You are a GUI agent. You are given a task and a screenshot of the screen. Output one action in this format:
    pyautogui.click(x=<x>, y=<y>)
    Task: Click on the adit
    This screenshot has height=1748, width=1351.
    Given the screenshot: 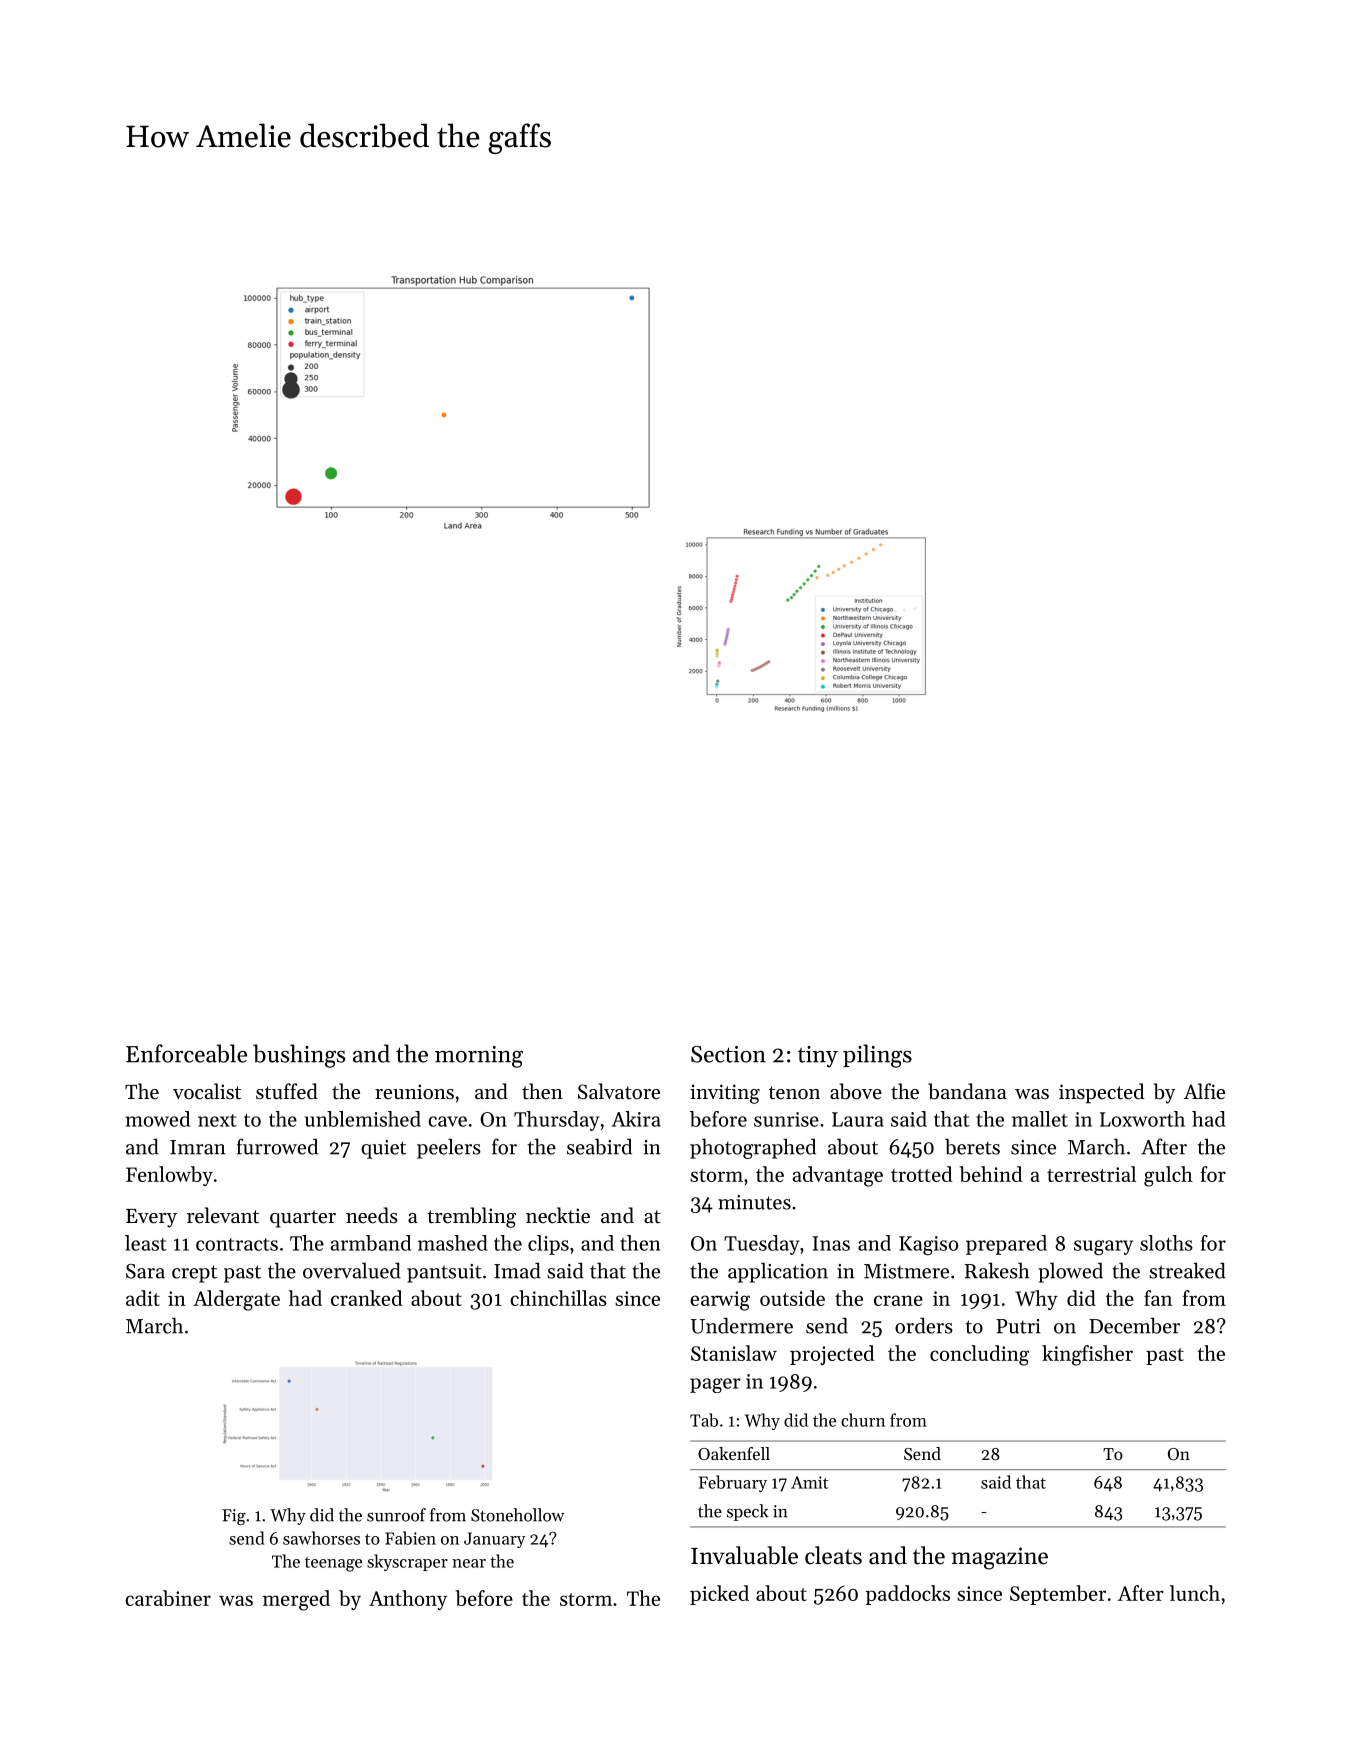 What is the action you would take?
    pyautogui.click(x=143, y=1298)
